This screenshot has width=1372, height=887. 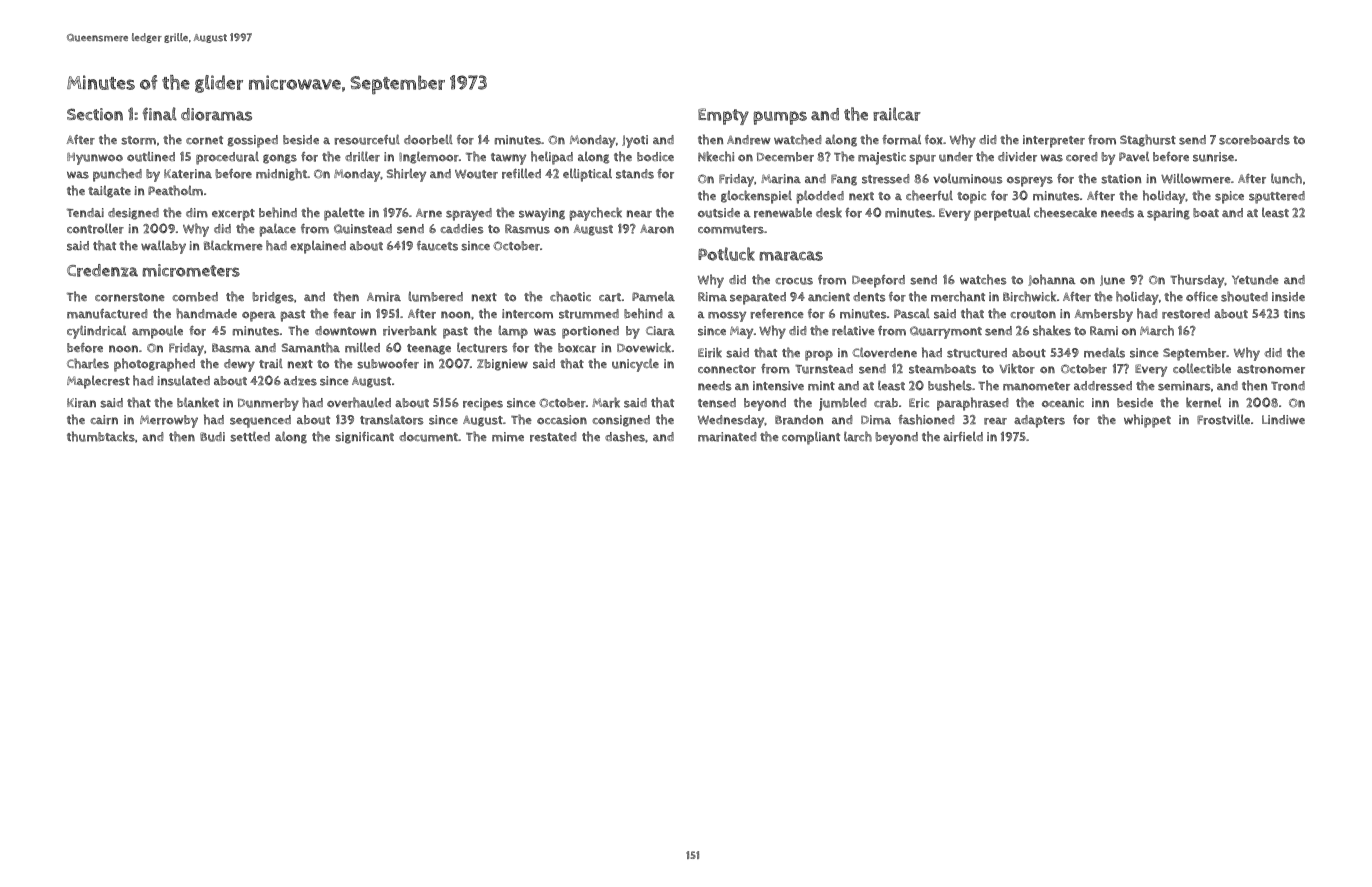 What do you see at coordinates (95, 159) in the screenshot?
I see `Hyunwoo` at bounding box center [95, 159].
